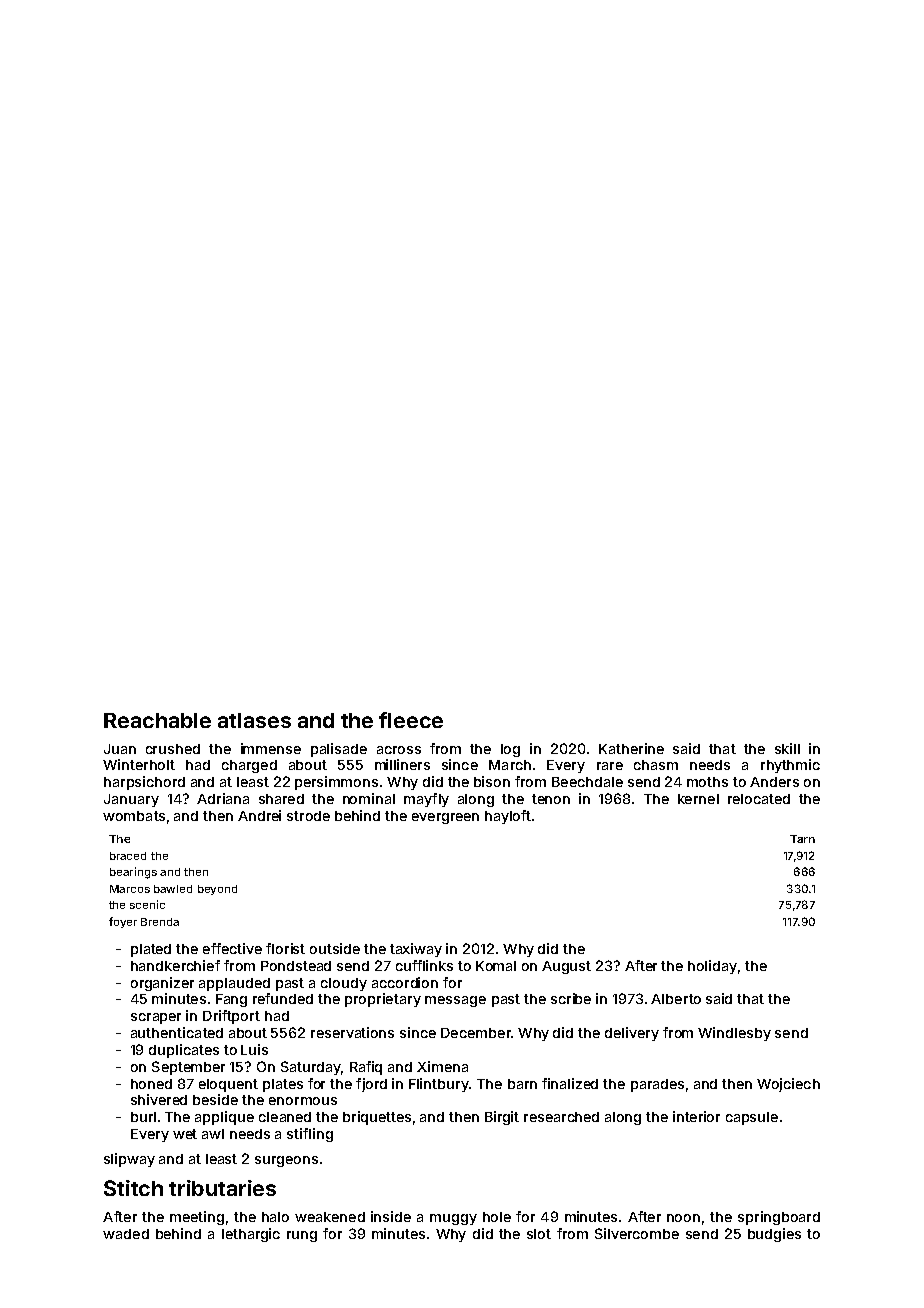 The image size is (924, 1308). What do you see at coordinates (411, 720) in the screenshot?
I see `fleece` at bounding box center [411, 720].
